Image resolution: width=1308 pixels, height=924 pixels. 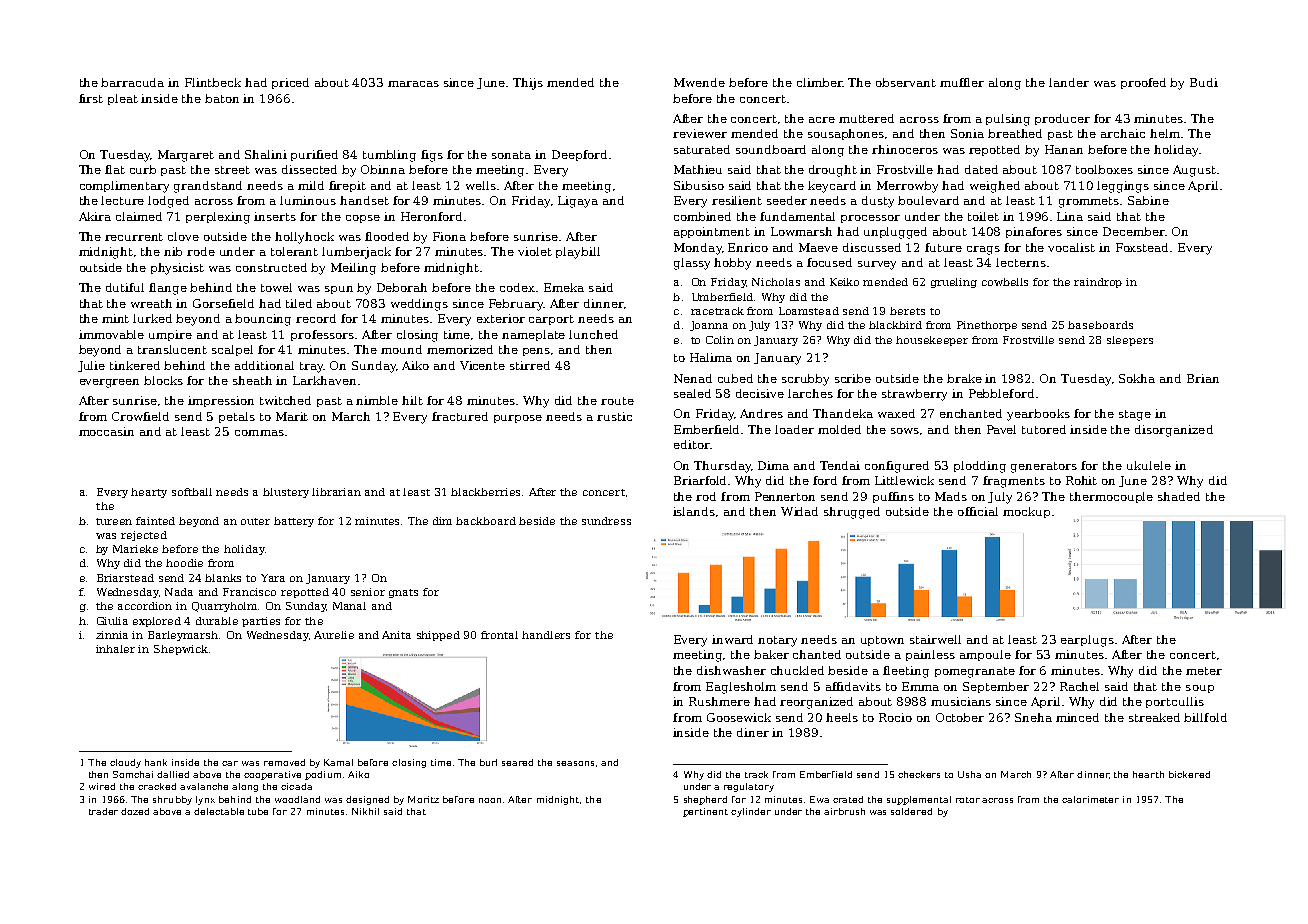 I want to click on blackberries, so click(x=485, y=492).
